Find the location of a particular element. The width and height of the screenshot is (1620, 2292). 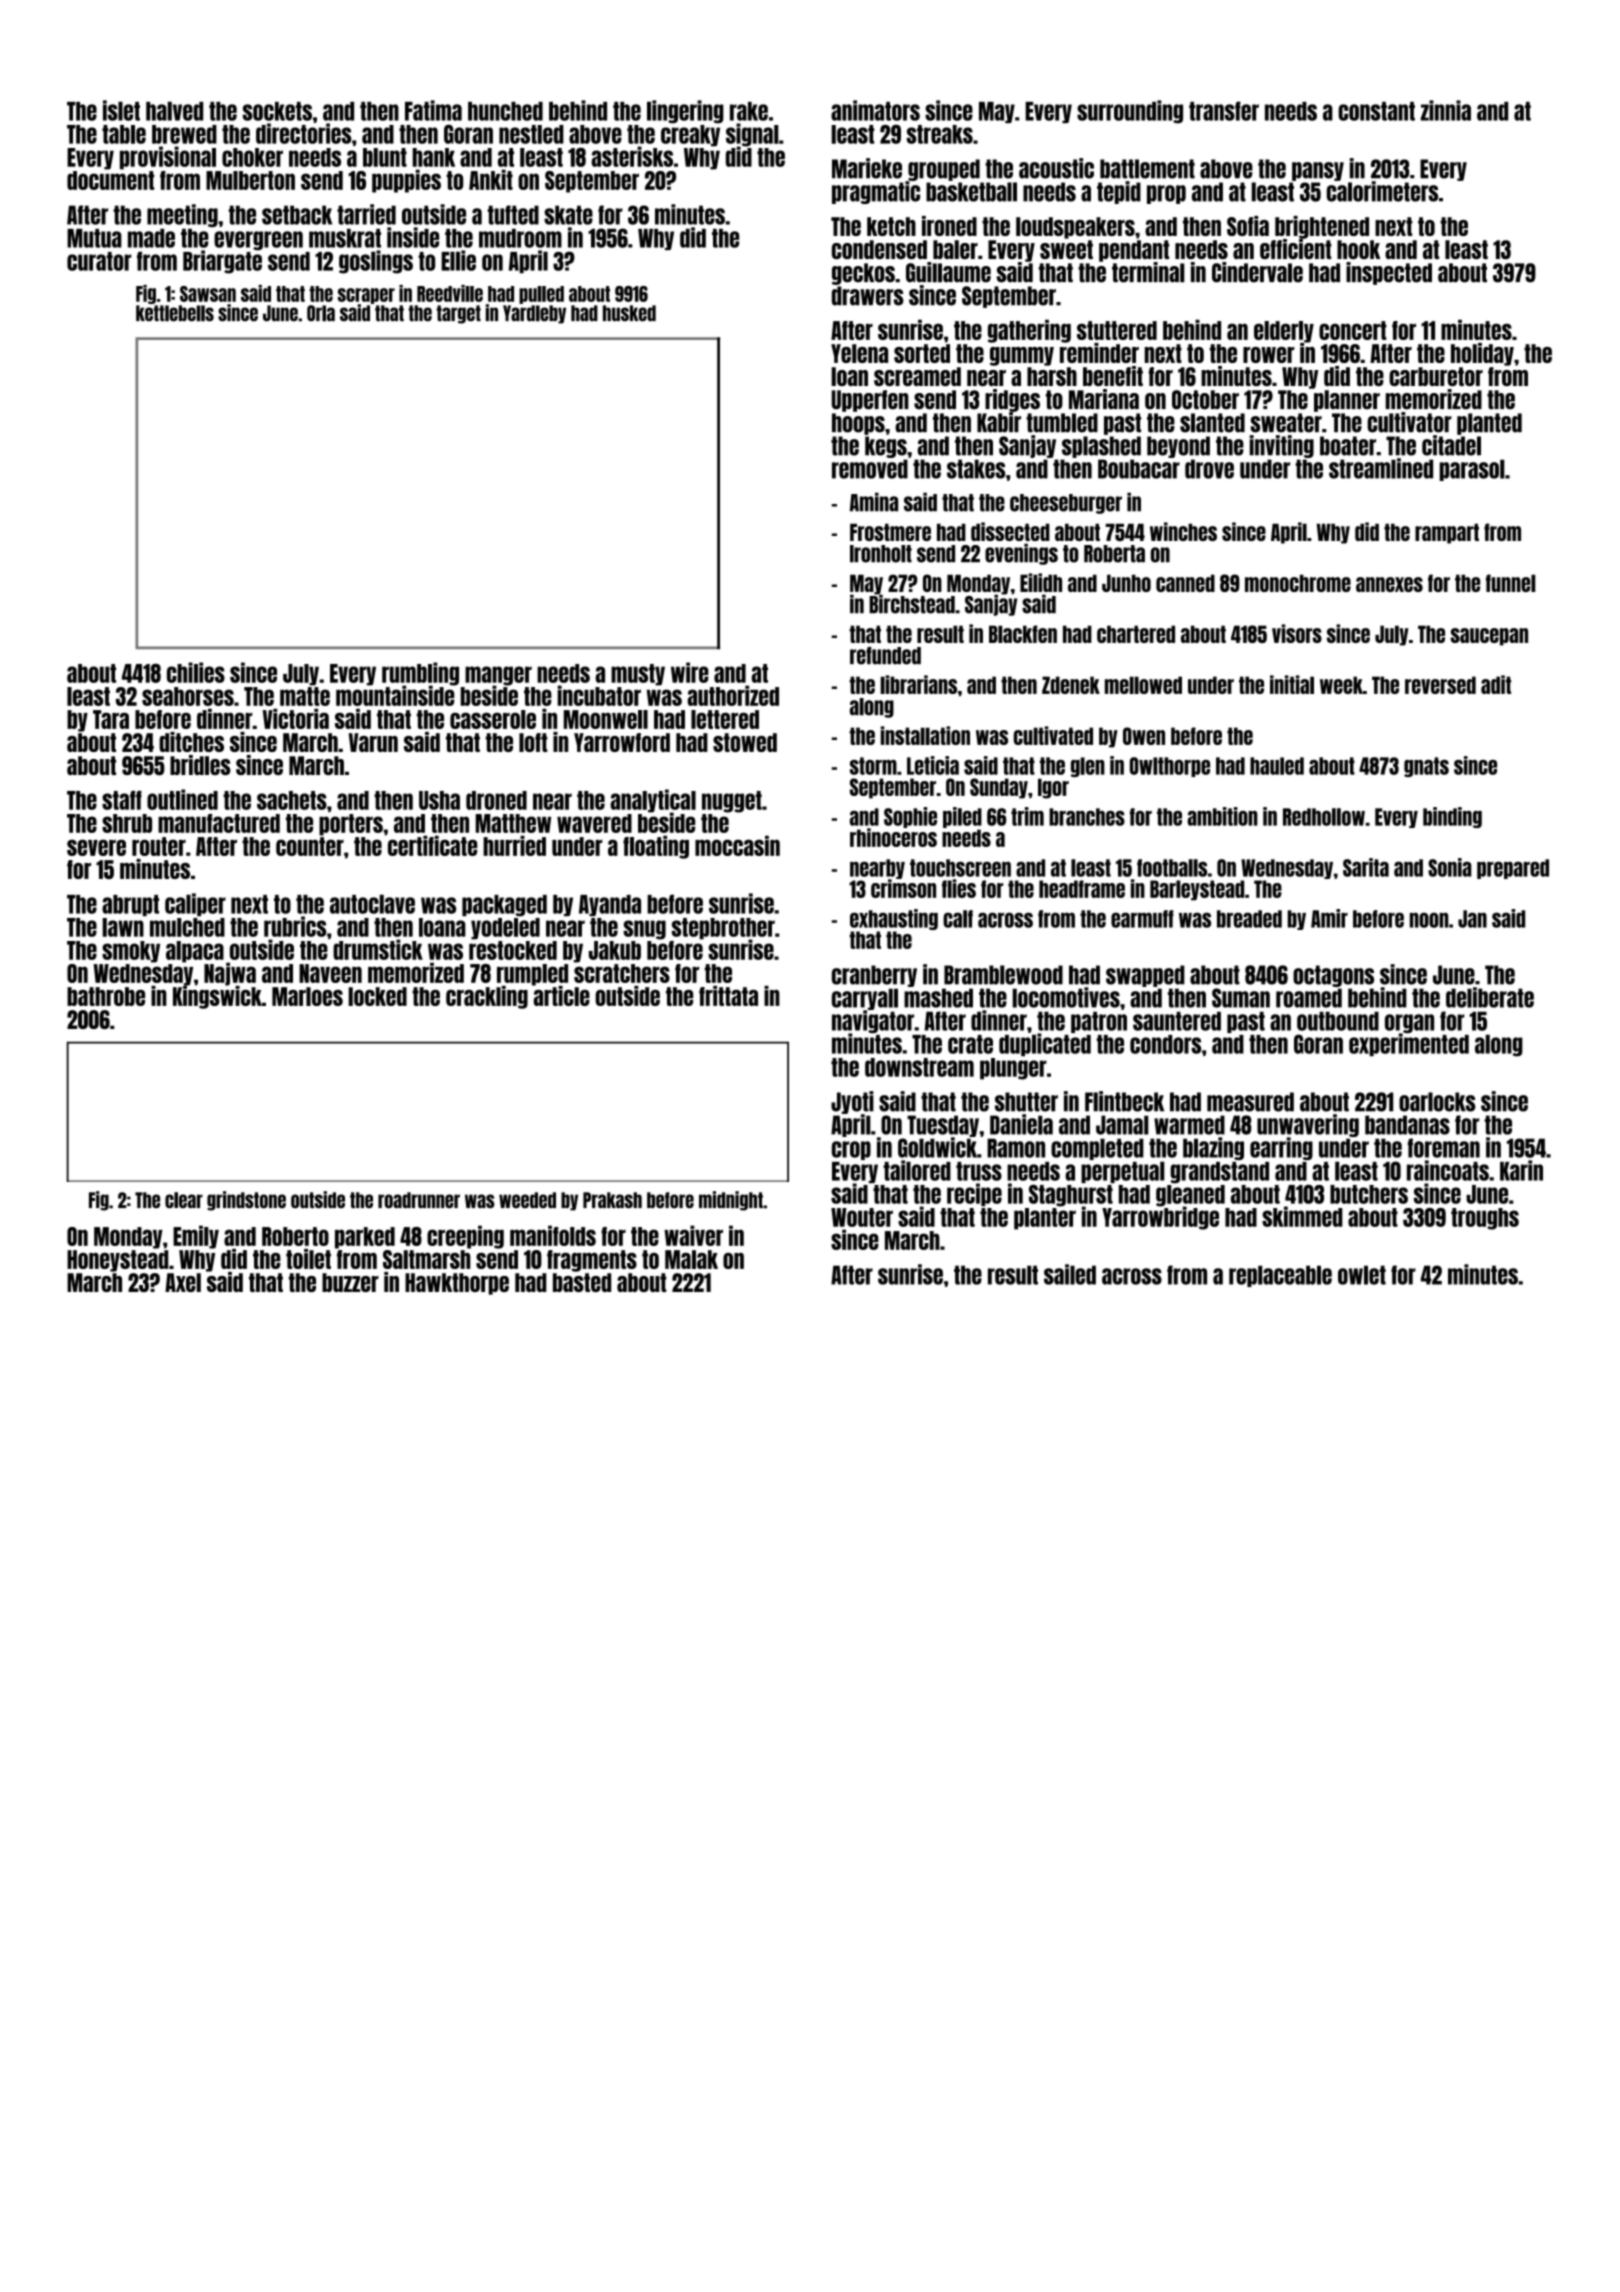

tufted is located at coordinates (513, 215).
